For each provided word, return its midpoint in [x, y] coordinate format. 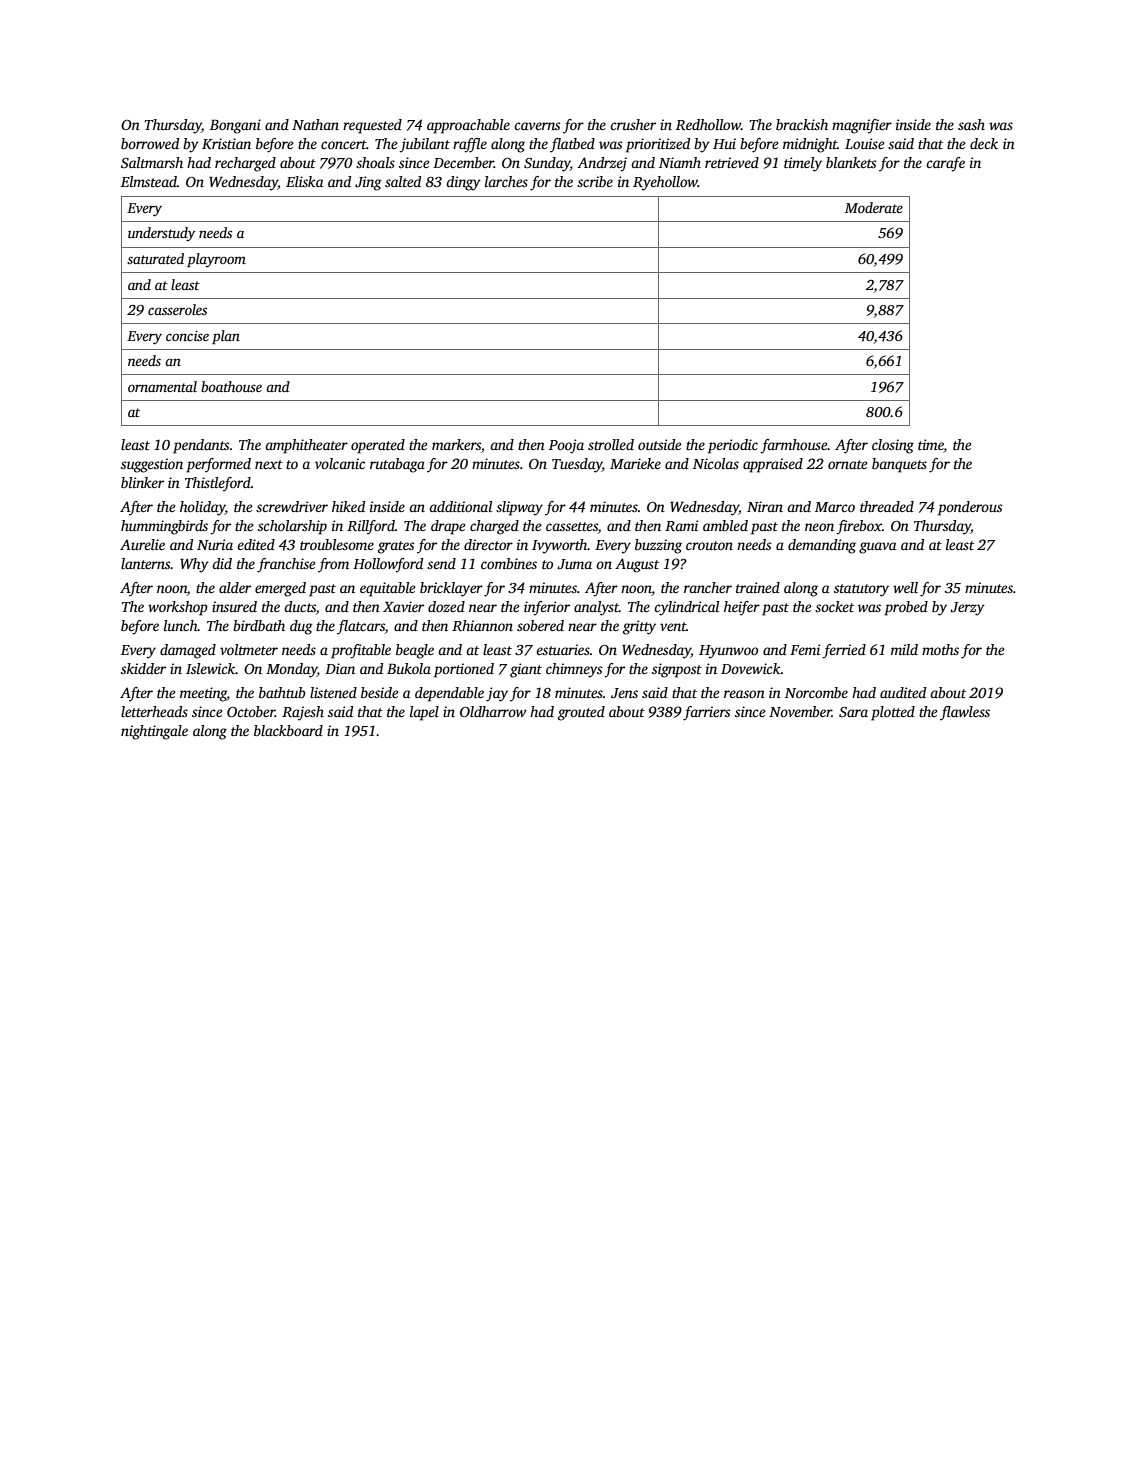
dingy [463, 183]
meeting [203, 694]
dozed [446, 606]
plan [226, 337]
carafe [945, 164]
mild [904, 649]
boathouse [231, 386]
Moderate [874, 207]
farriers [706, 713]
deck [984, 143]
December [463, 162]
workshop [178, 608]
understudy [161, 234]
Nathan [315, 124]
